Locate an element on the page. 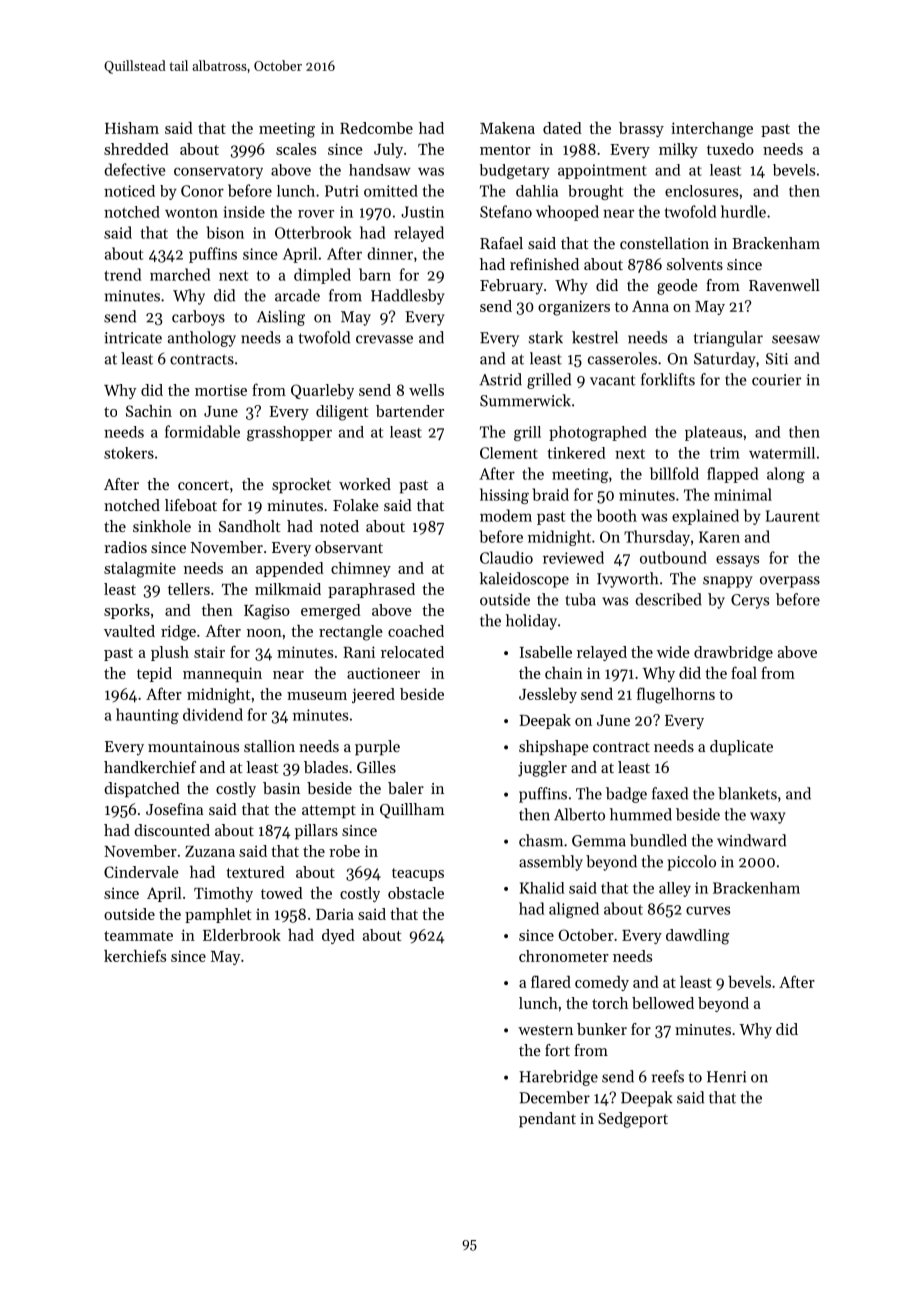  kerchiefs is located at coordinates (135, 955).
